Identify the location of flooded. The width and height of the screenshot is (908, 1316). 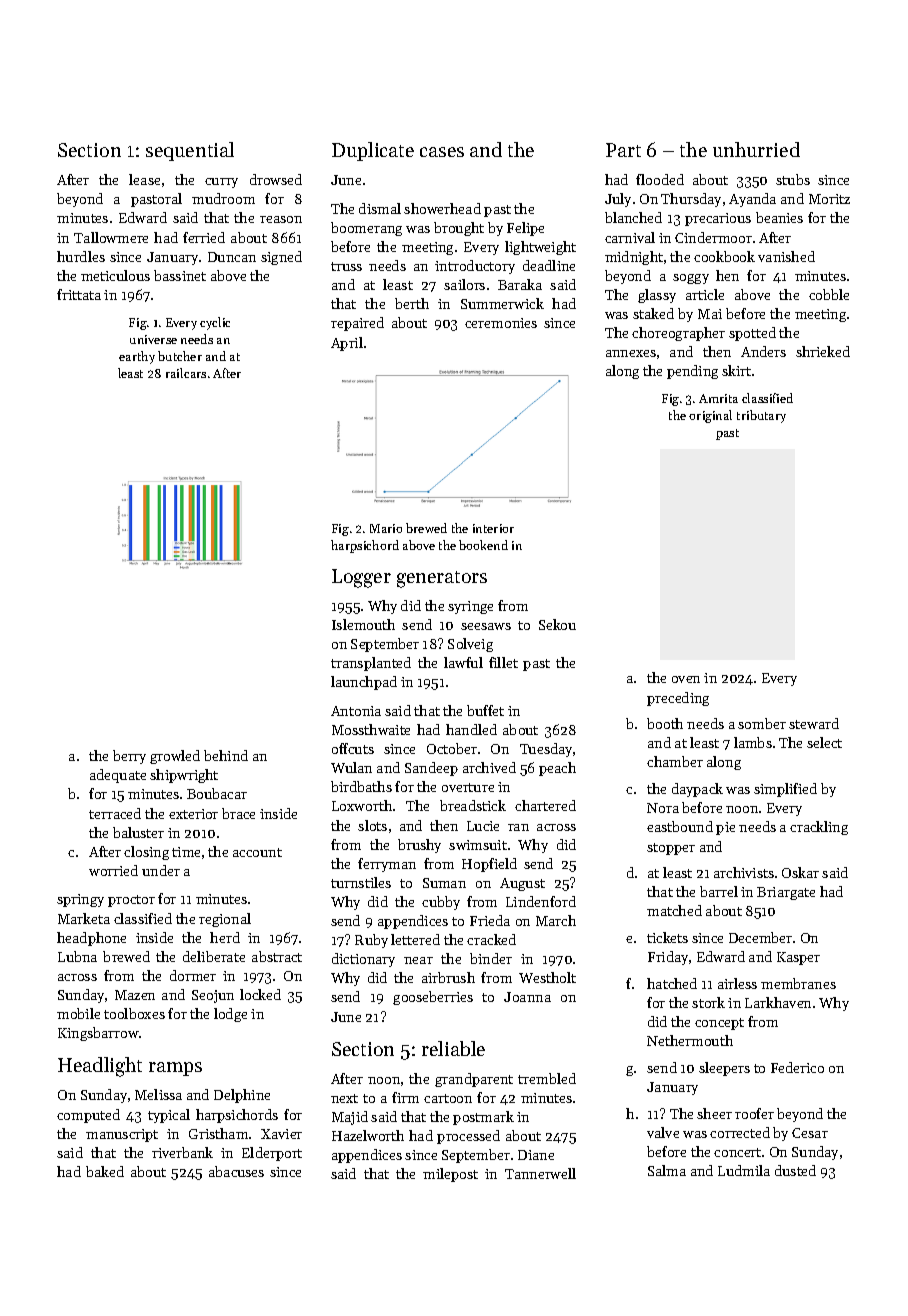
(660, 179).
